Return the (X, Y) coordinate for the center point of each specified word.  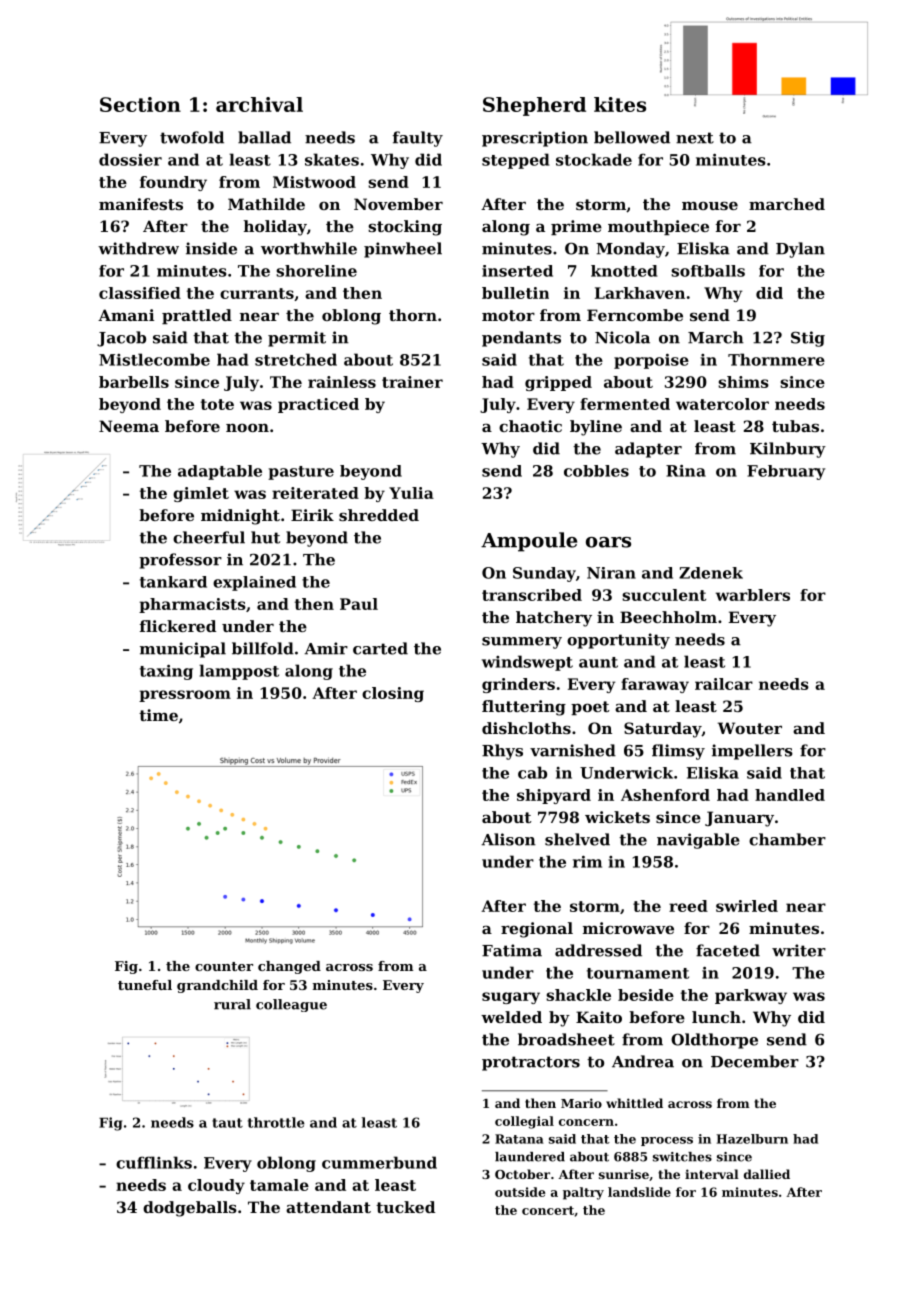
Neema (129, 426)
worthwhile (309, 248)
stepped (515, 161)
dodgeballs (190, 1209)
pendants (521, 339)
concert (548, 1210)
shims (743, 382)
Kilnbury (788, 450)
